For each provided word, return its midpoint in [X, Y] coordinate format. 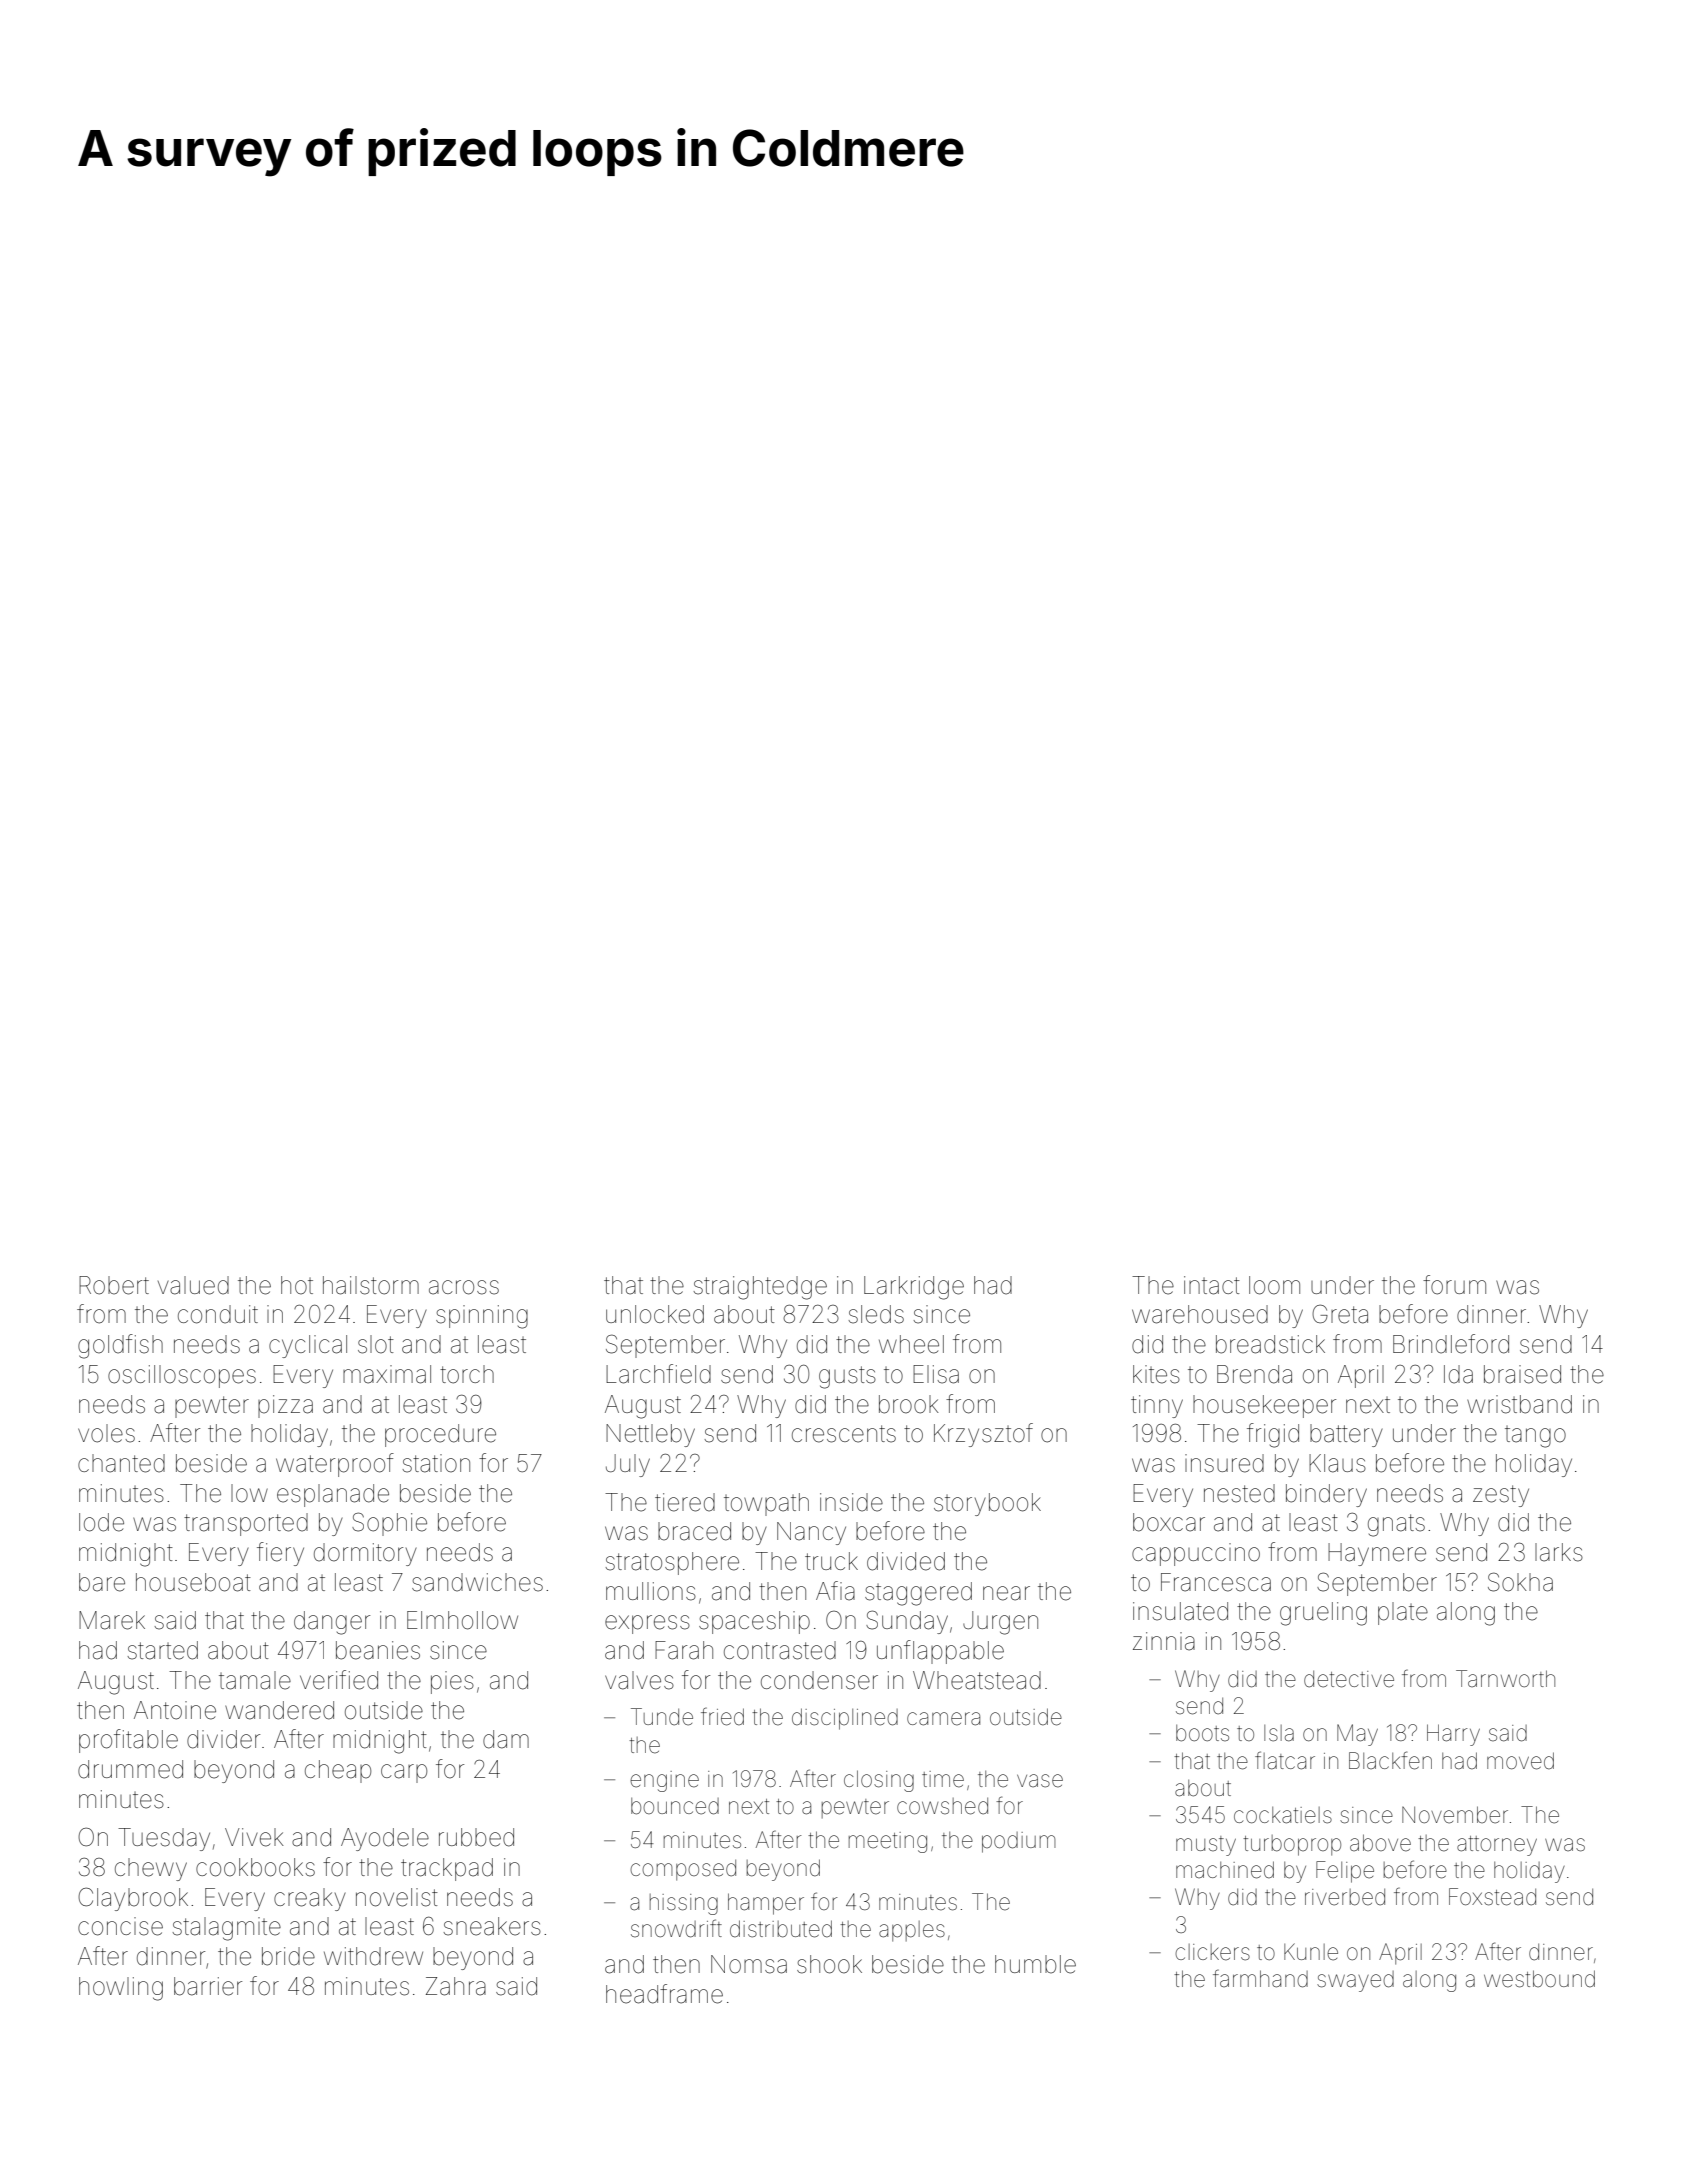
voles [106, 1433]
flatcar [1285, 1760]
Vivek [254, 1837]
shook [829, 1964]
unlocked [655, 1314]
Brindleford [1451, 1344]
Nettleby [650, 1435]
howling [121, 1989]
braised [1522, 1374]
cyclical [308, 1346]
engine [664, 1781]
